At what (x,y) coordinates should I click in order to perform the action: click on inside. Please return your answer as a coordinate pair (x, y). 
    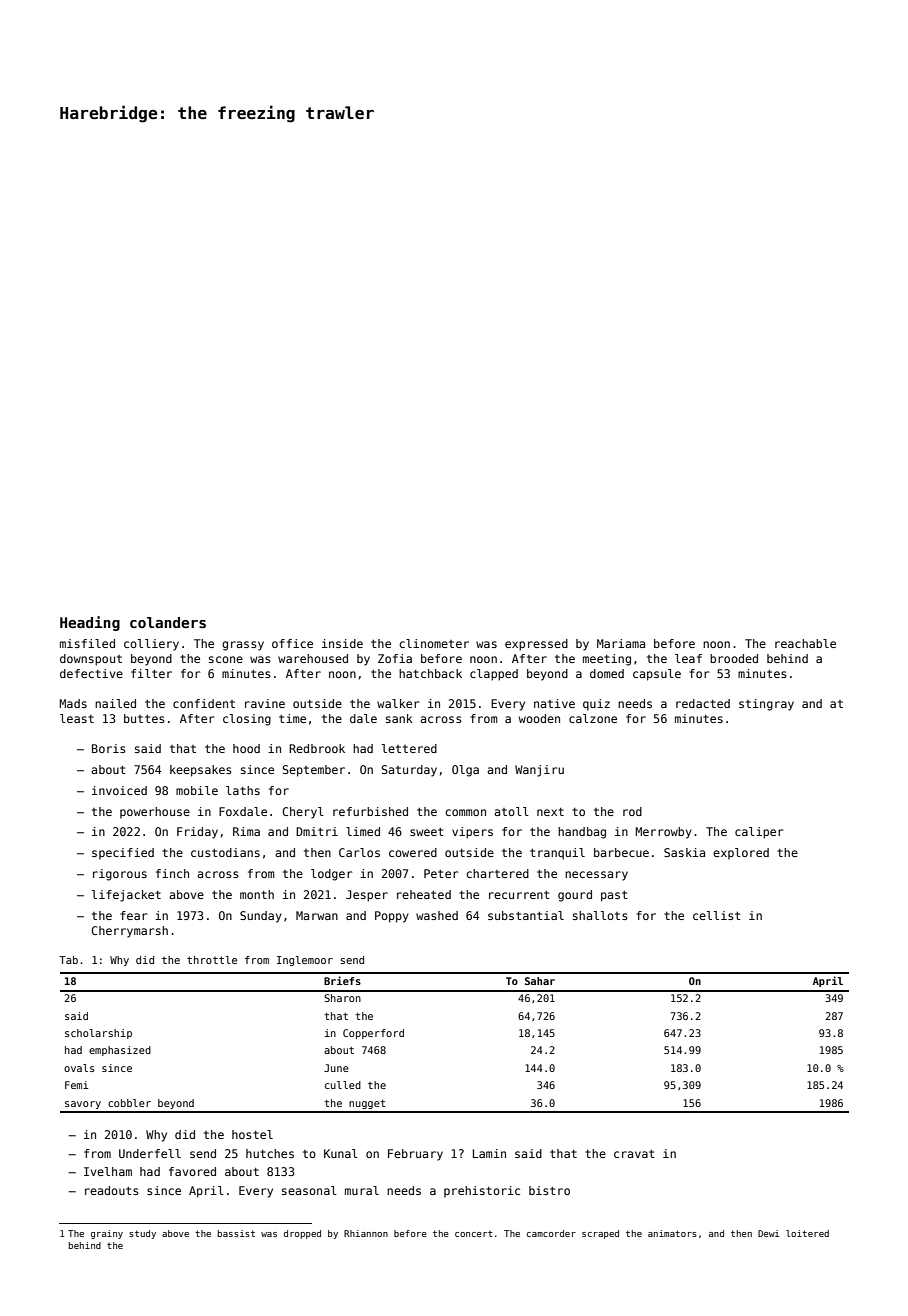
    Looking at the image, I should click on (342, 643).
